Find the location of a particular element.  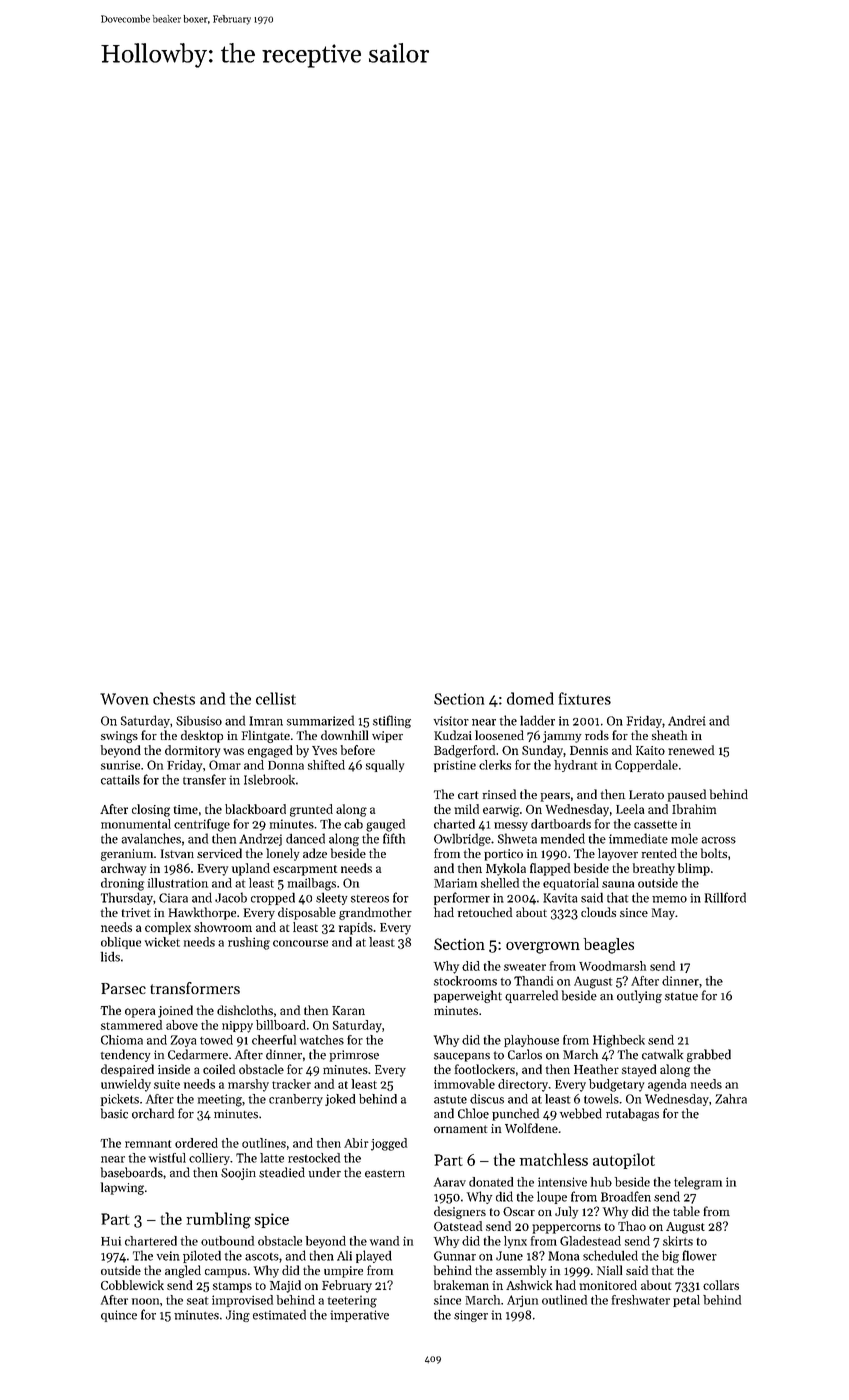

flower is located at coordinates (699, 1255).
